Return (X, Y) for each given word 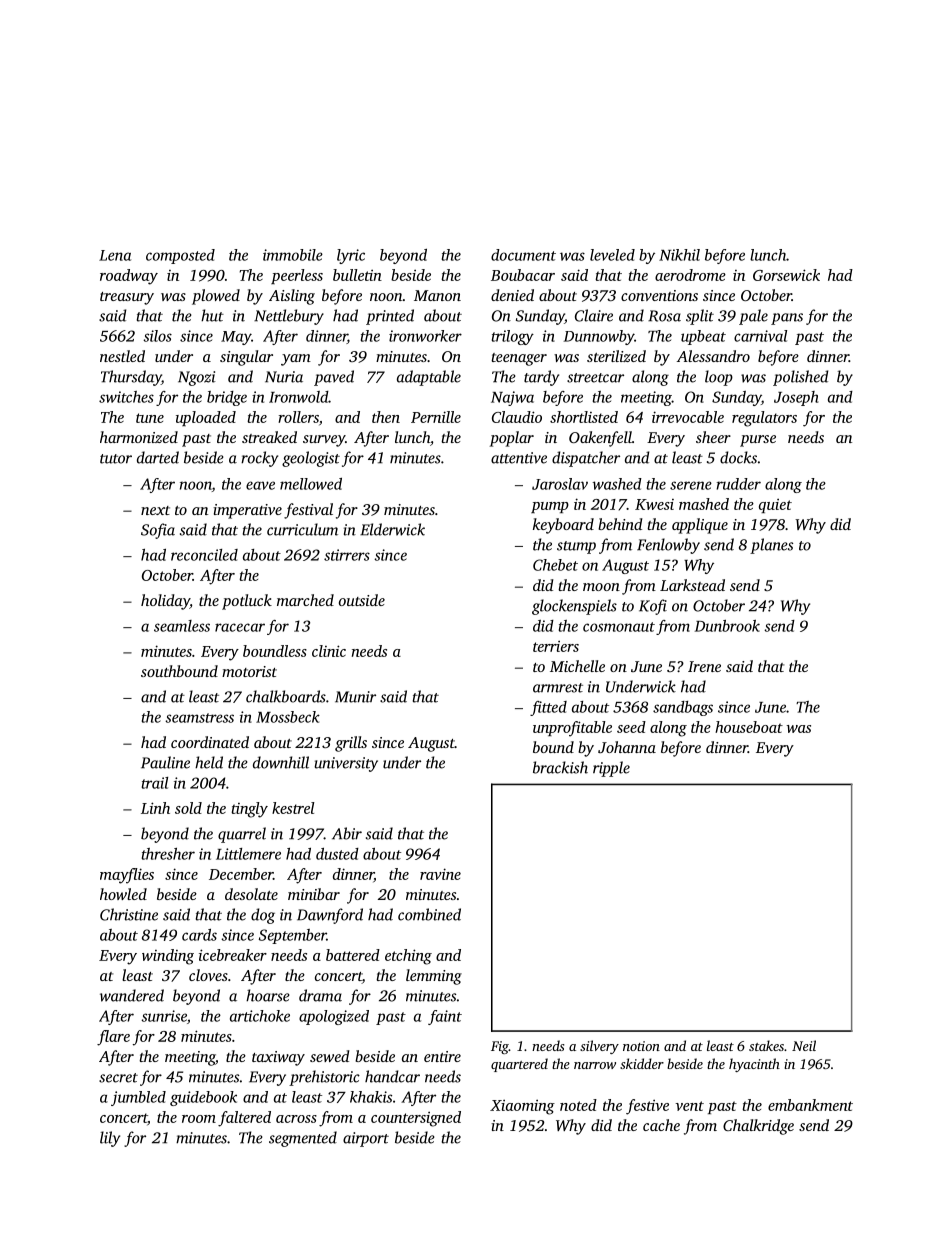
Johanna (627, 747)
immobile (293, 255)
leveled (612, 255)
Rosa (664, 316)
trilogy (512, 337)
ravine (440, 874)
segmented (303, 1139)
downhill (281, 762)
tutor (116, 459)
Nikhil (679, 255)
